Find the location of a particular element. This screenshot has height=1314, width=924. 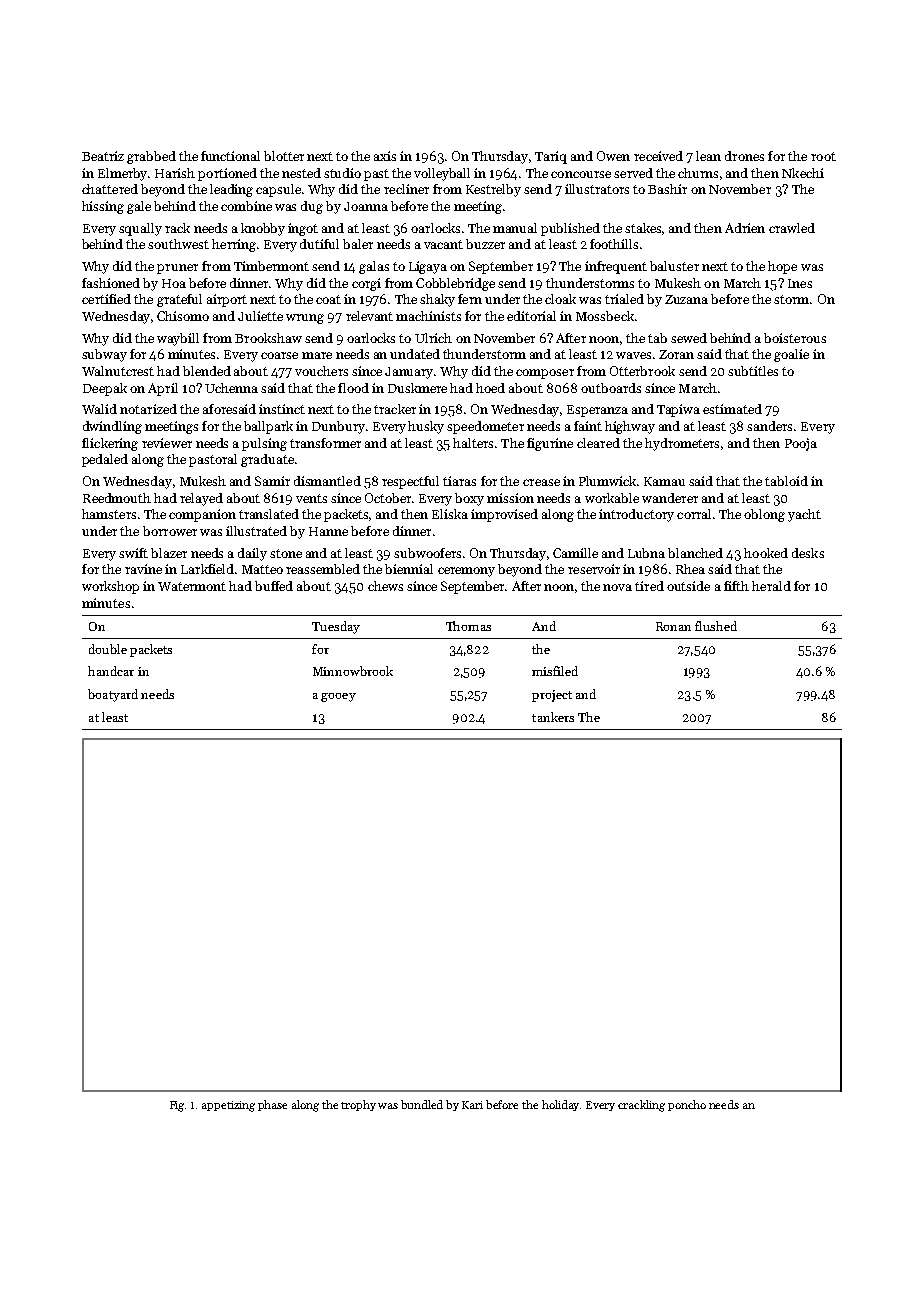

flushed is located at coordinates (716, 626).
